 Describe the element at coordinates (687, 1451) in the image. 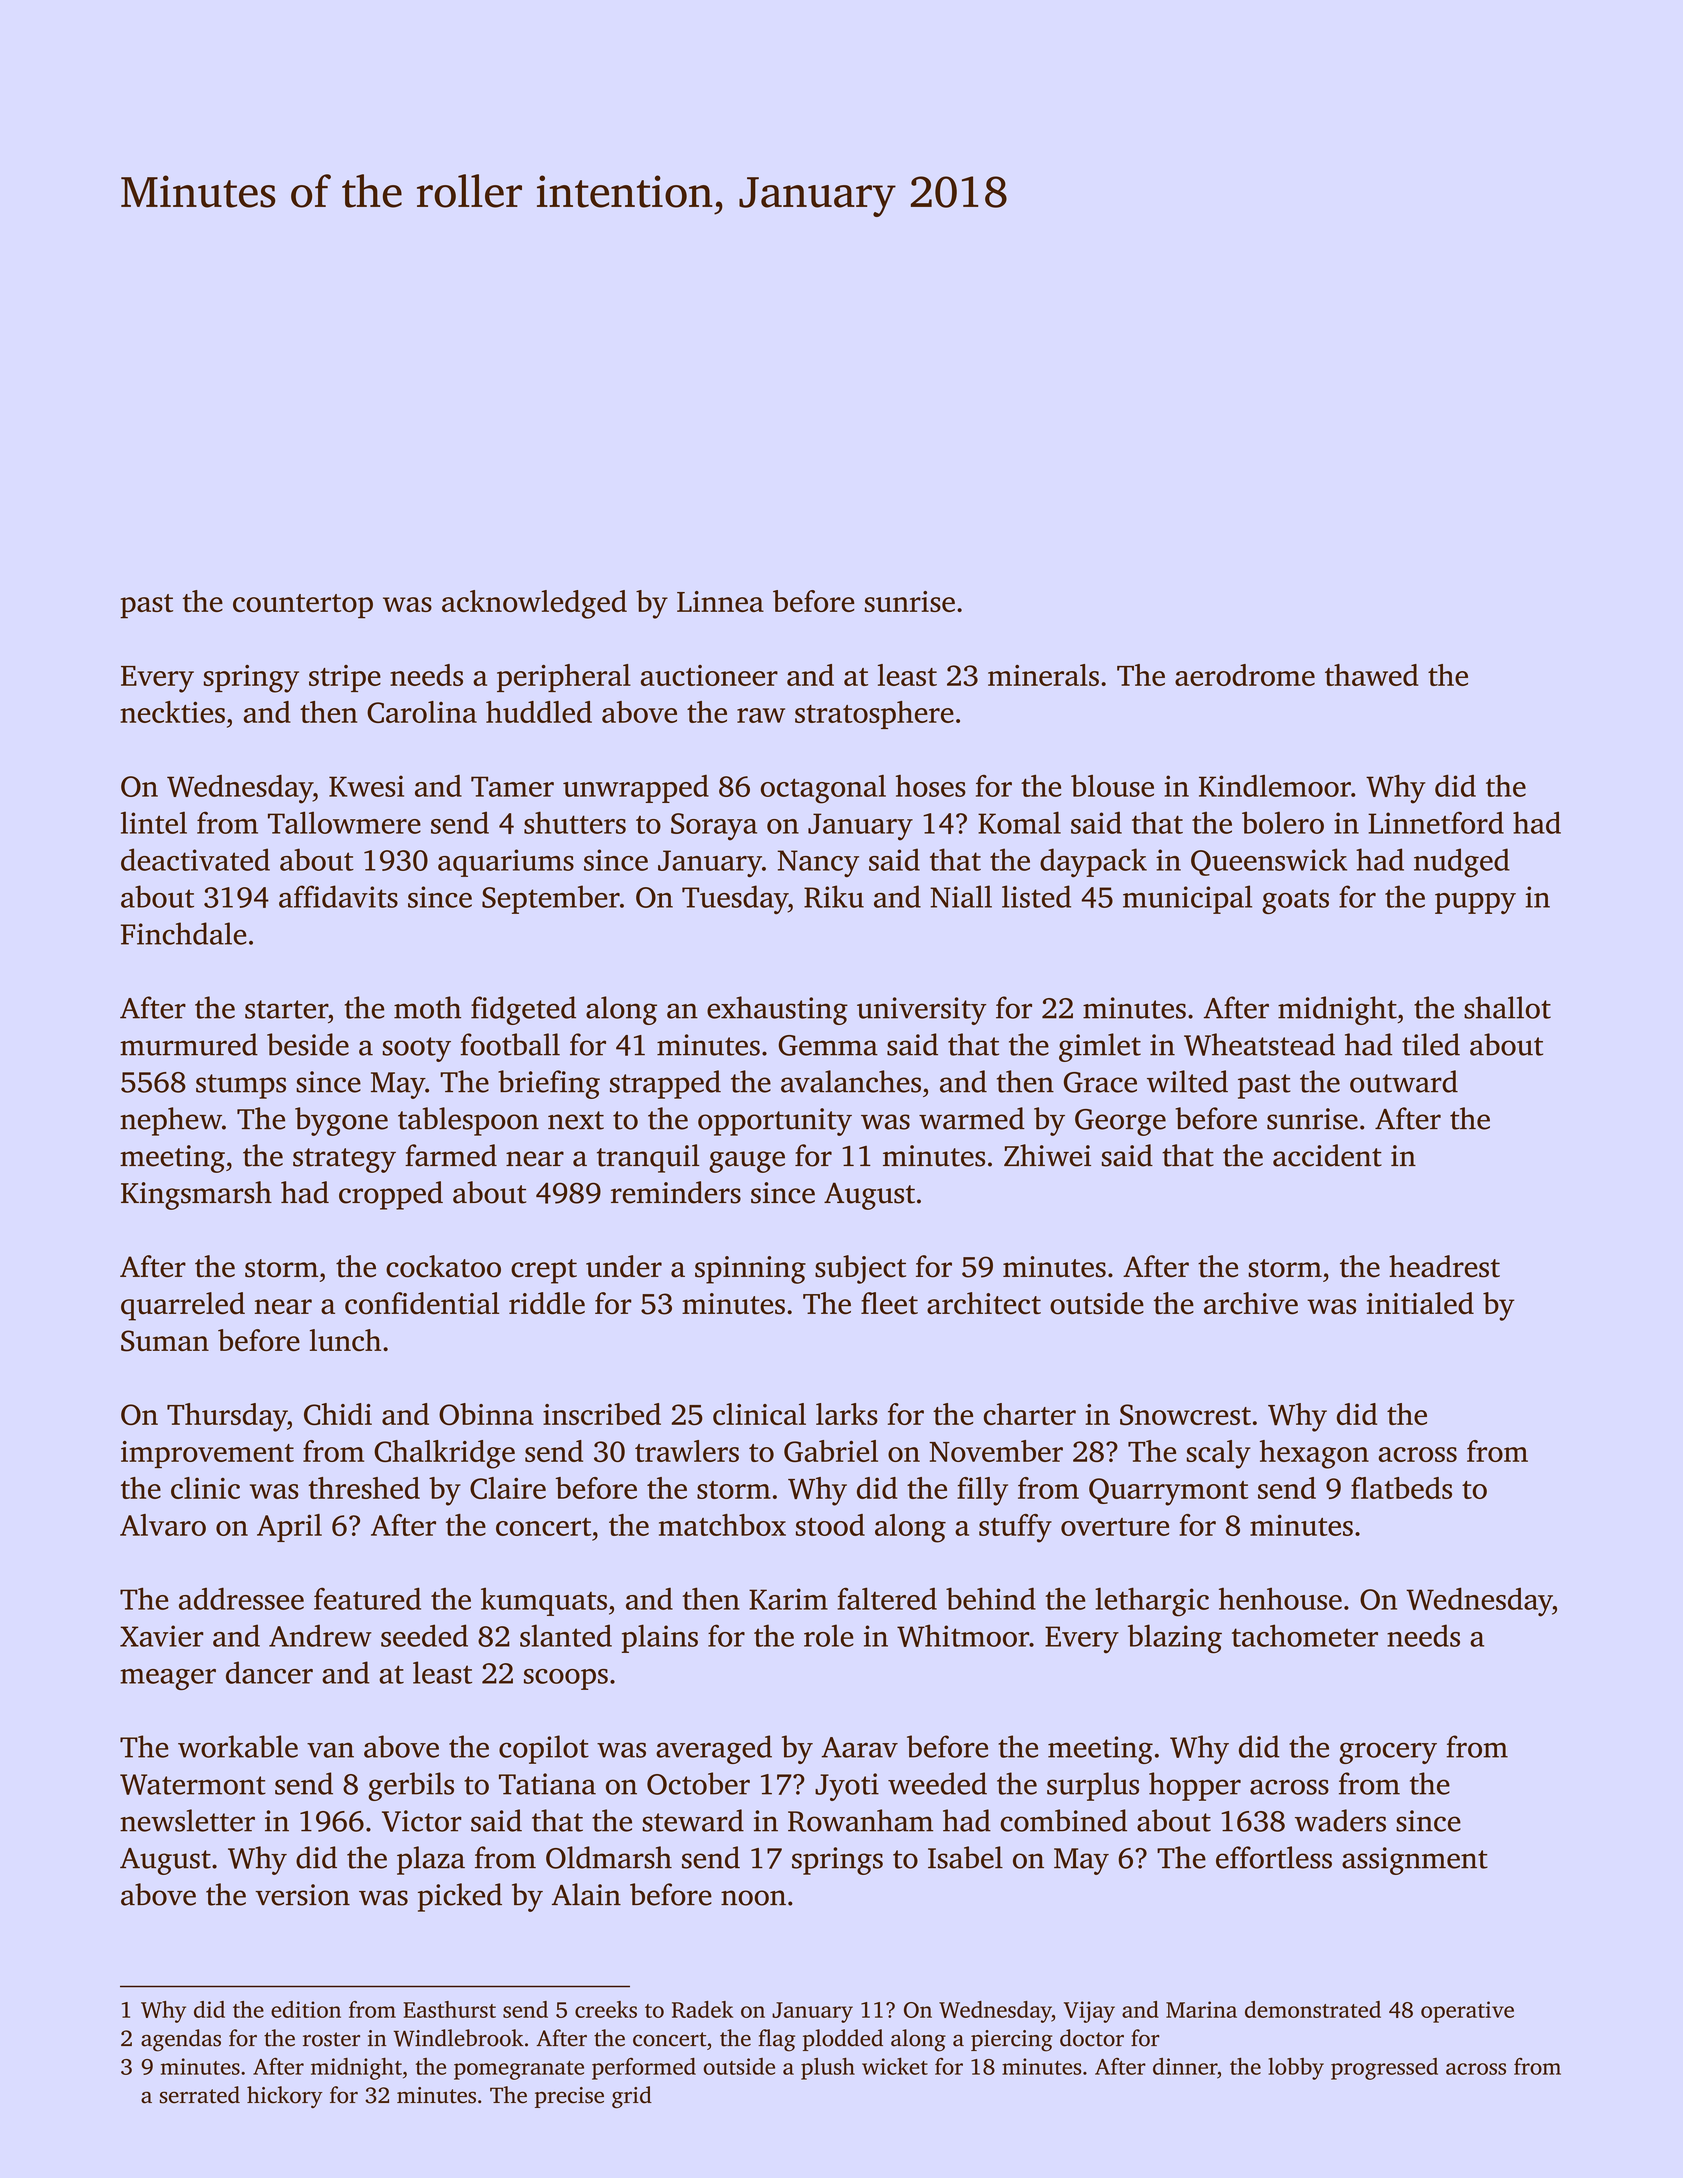

I see `trawlers` at that location.
